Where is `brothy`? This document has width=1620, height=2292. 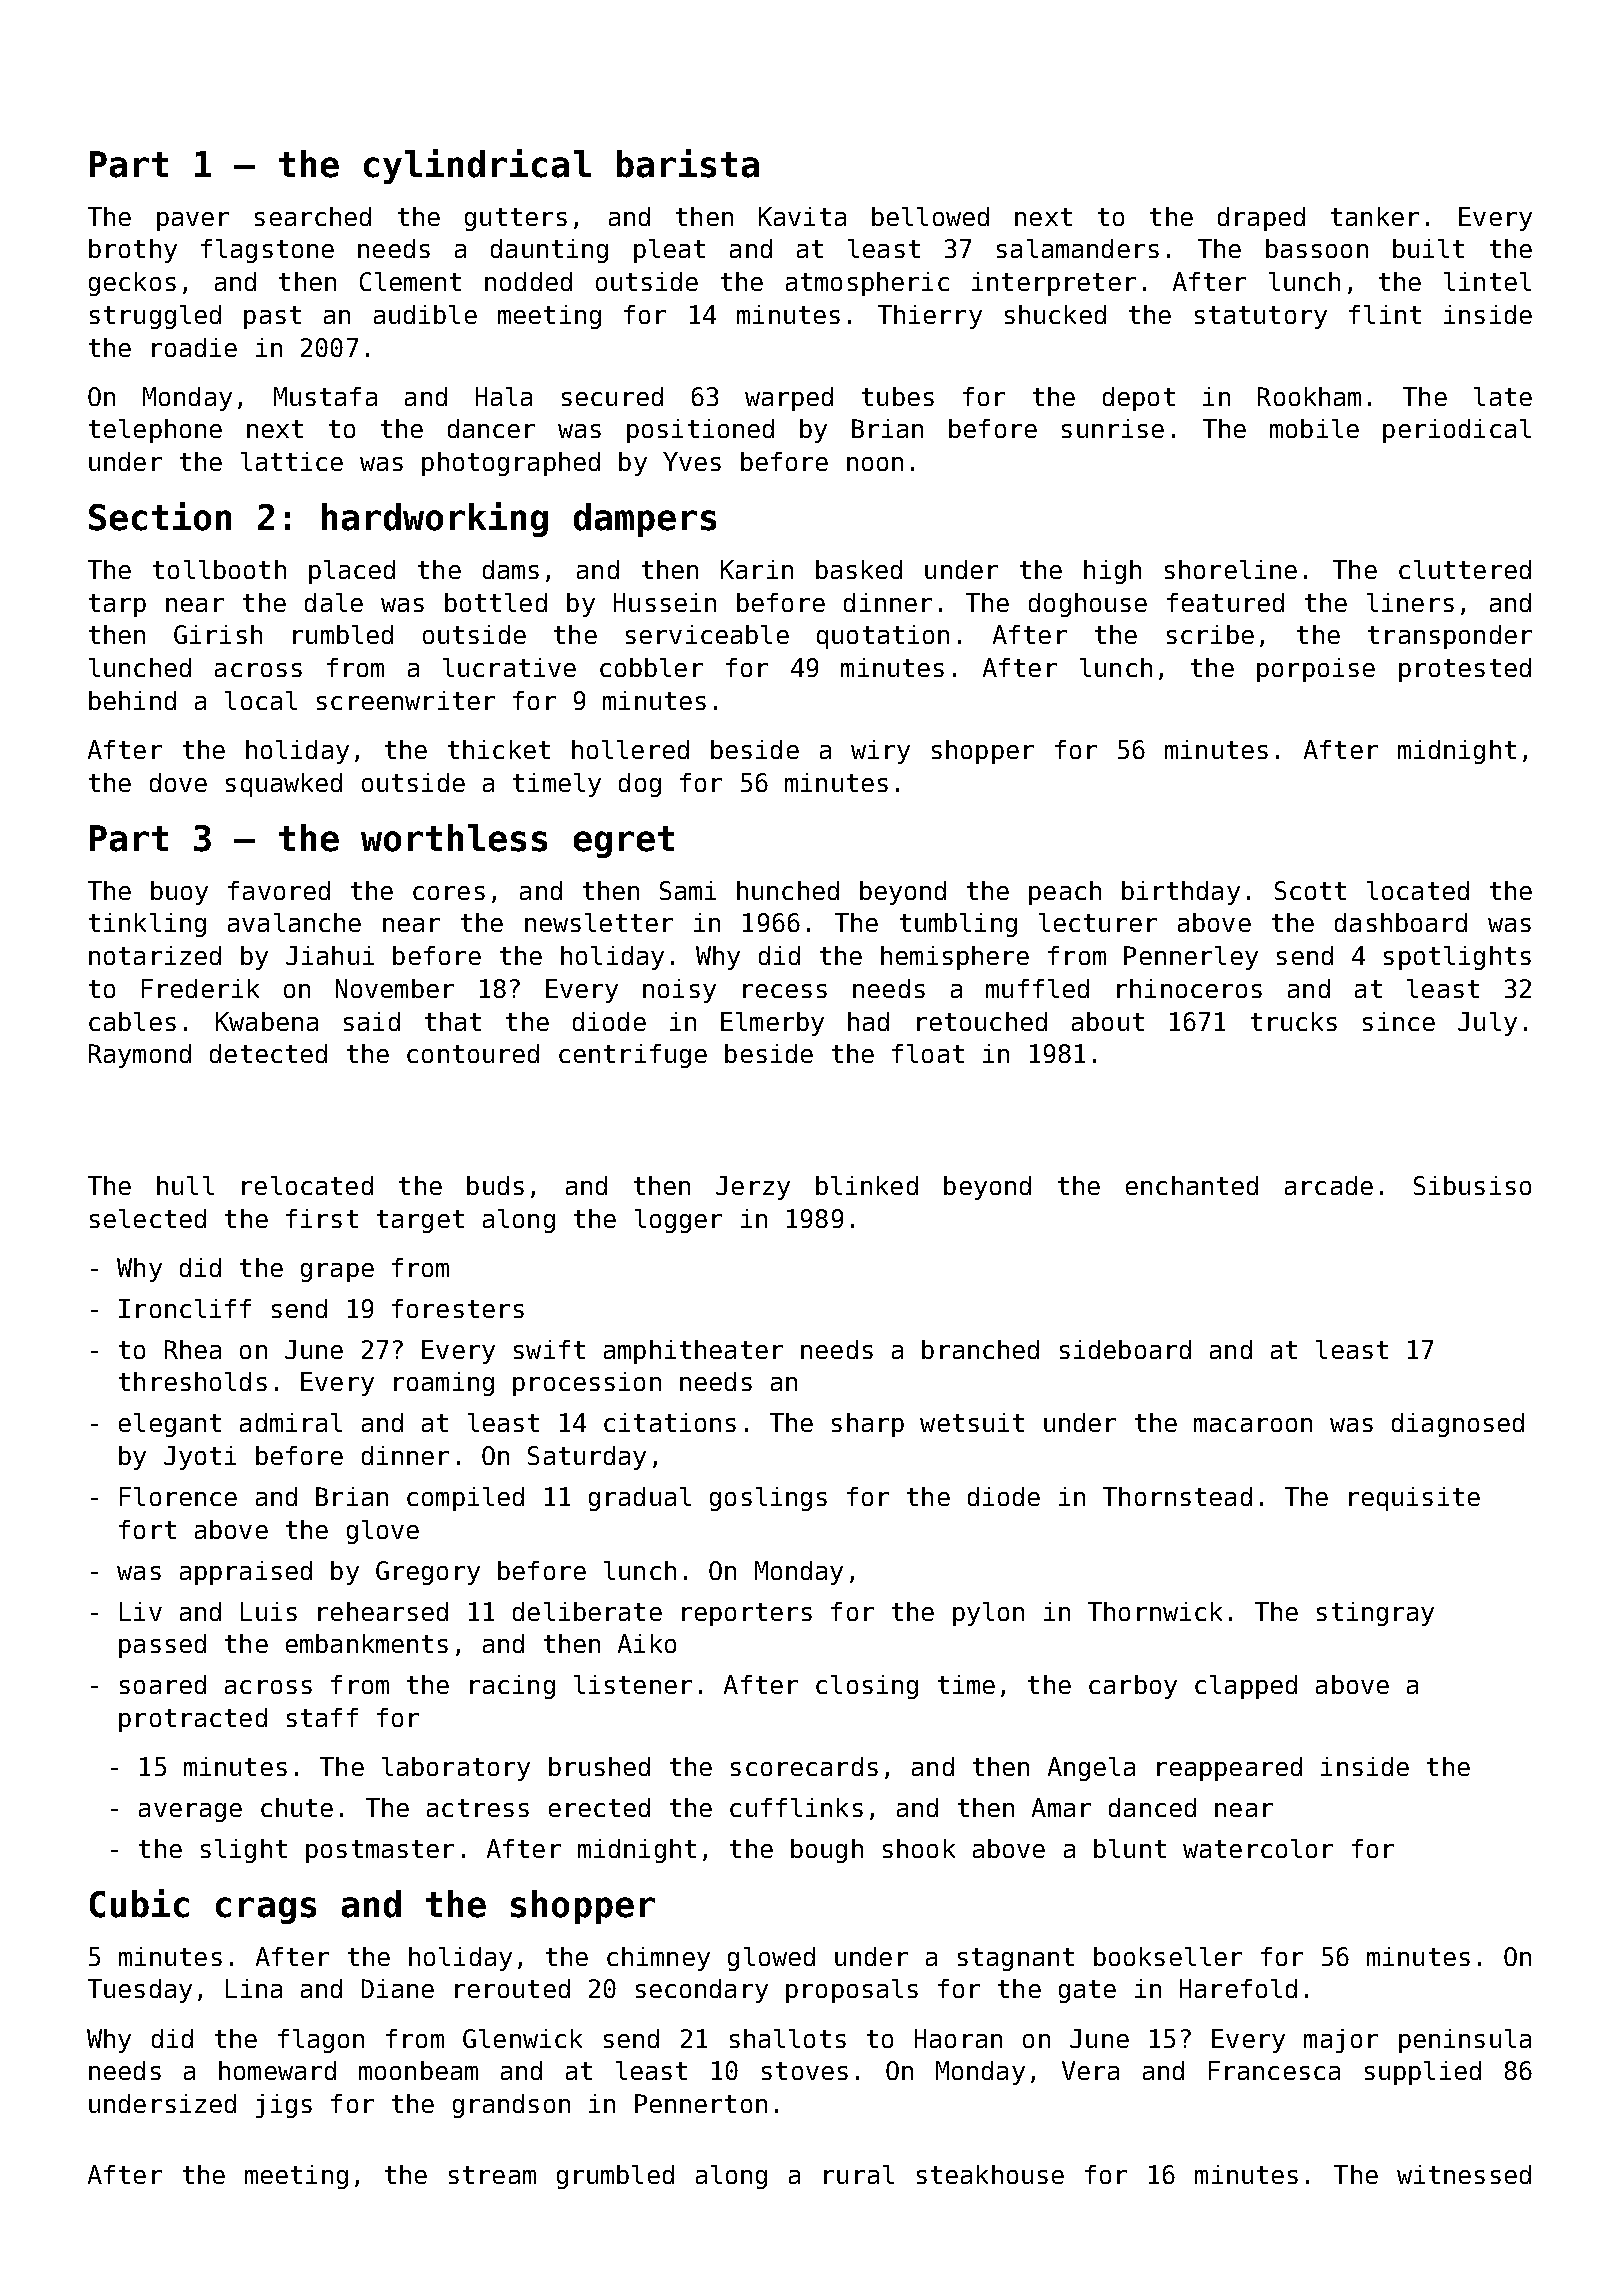
brothy is located at coordinates (133, 251).
